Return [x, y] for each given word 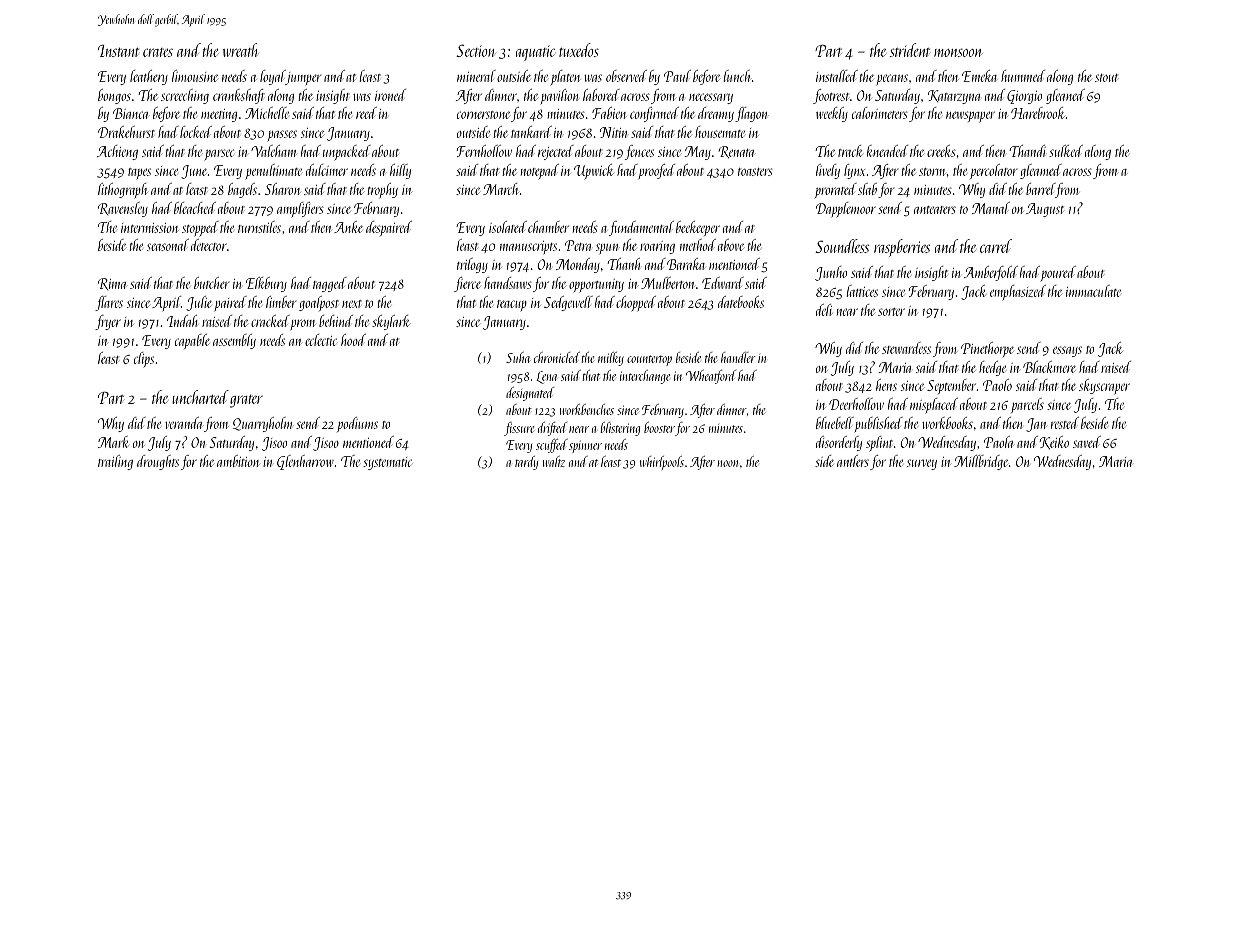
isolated [508, 227]
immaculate [1093, 291]
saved [1087, 442]
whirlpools [662, 463]
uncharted [200, 397]
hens [886, 385]
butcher [211, 283]
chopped [636, 304]
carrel [996, 246]
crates [158, 52]
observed [626, 76]
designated [530, 394]
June [194, 172]
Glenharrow [305, 462]
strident [910, 50]
